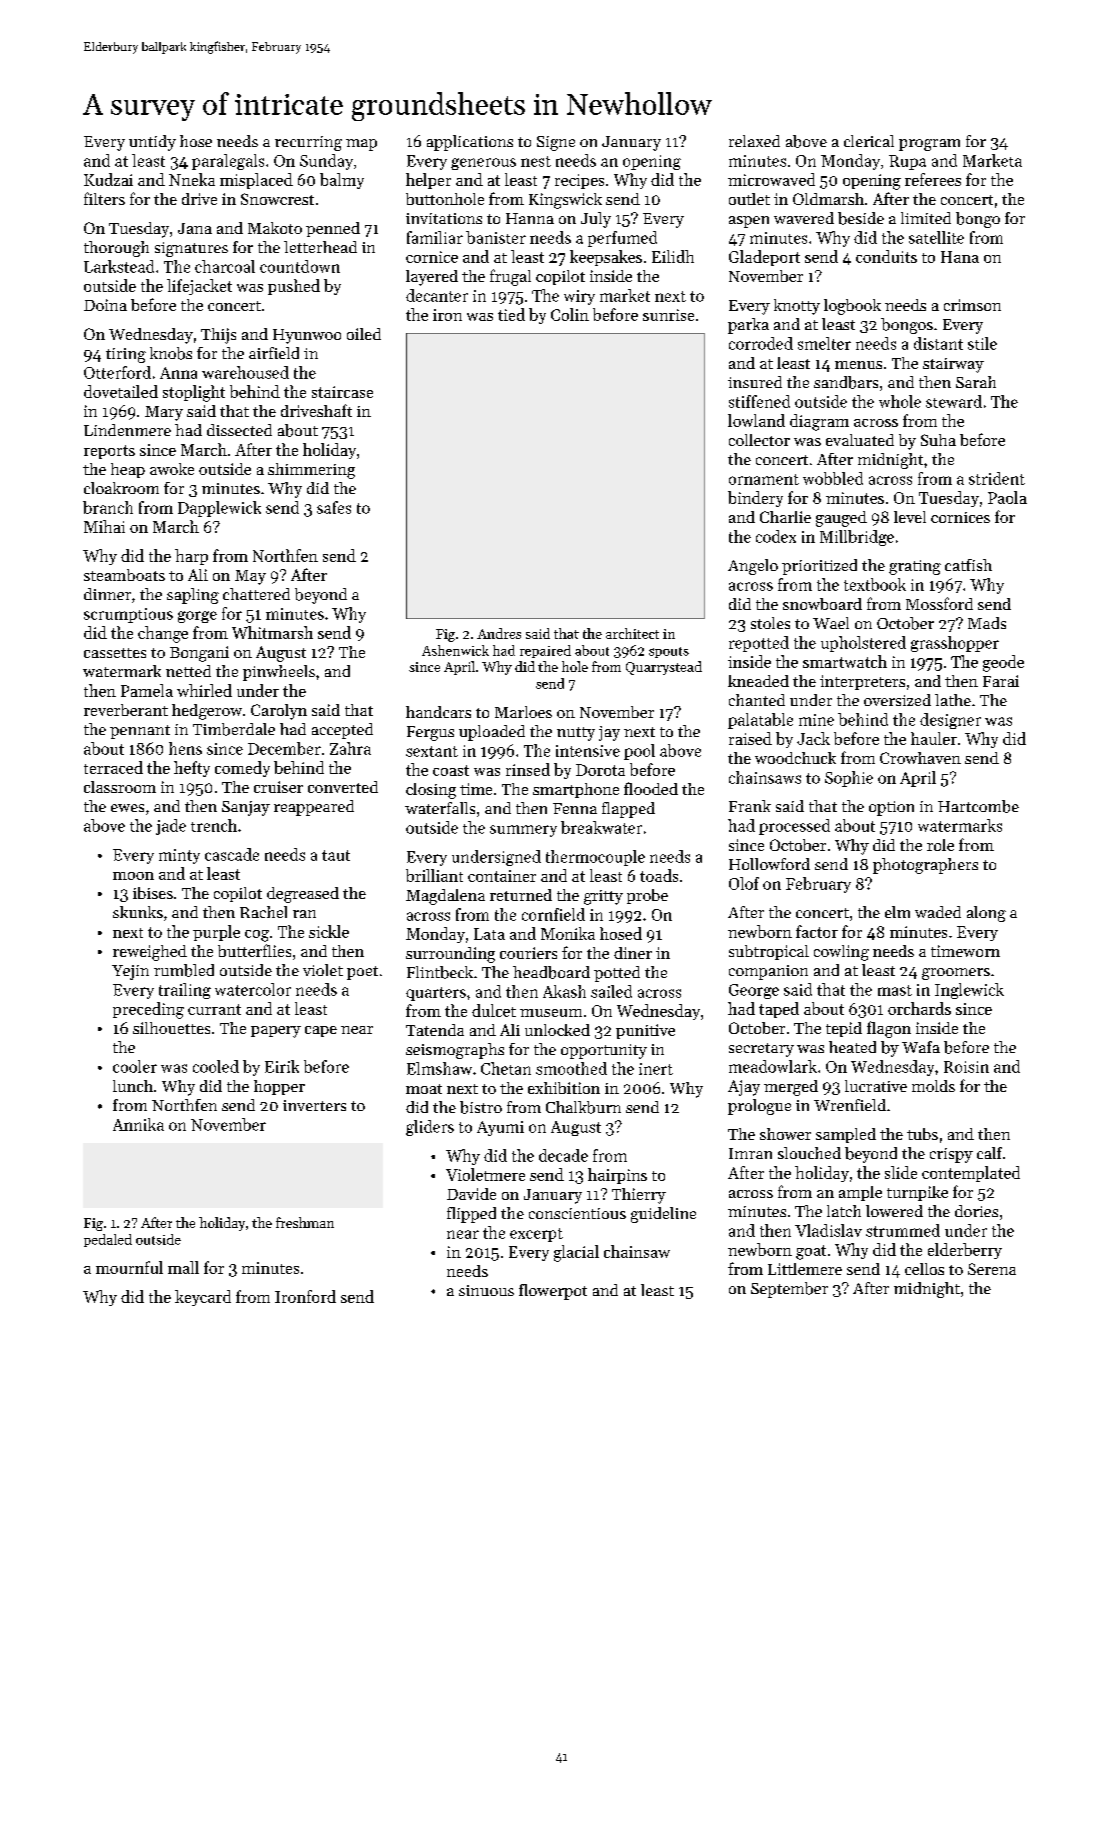 The image size is (1111, 1830). Describe the element at coordinates (920, 758) in the image. I see `Crowhaven` at that location.
